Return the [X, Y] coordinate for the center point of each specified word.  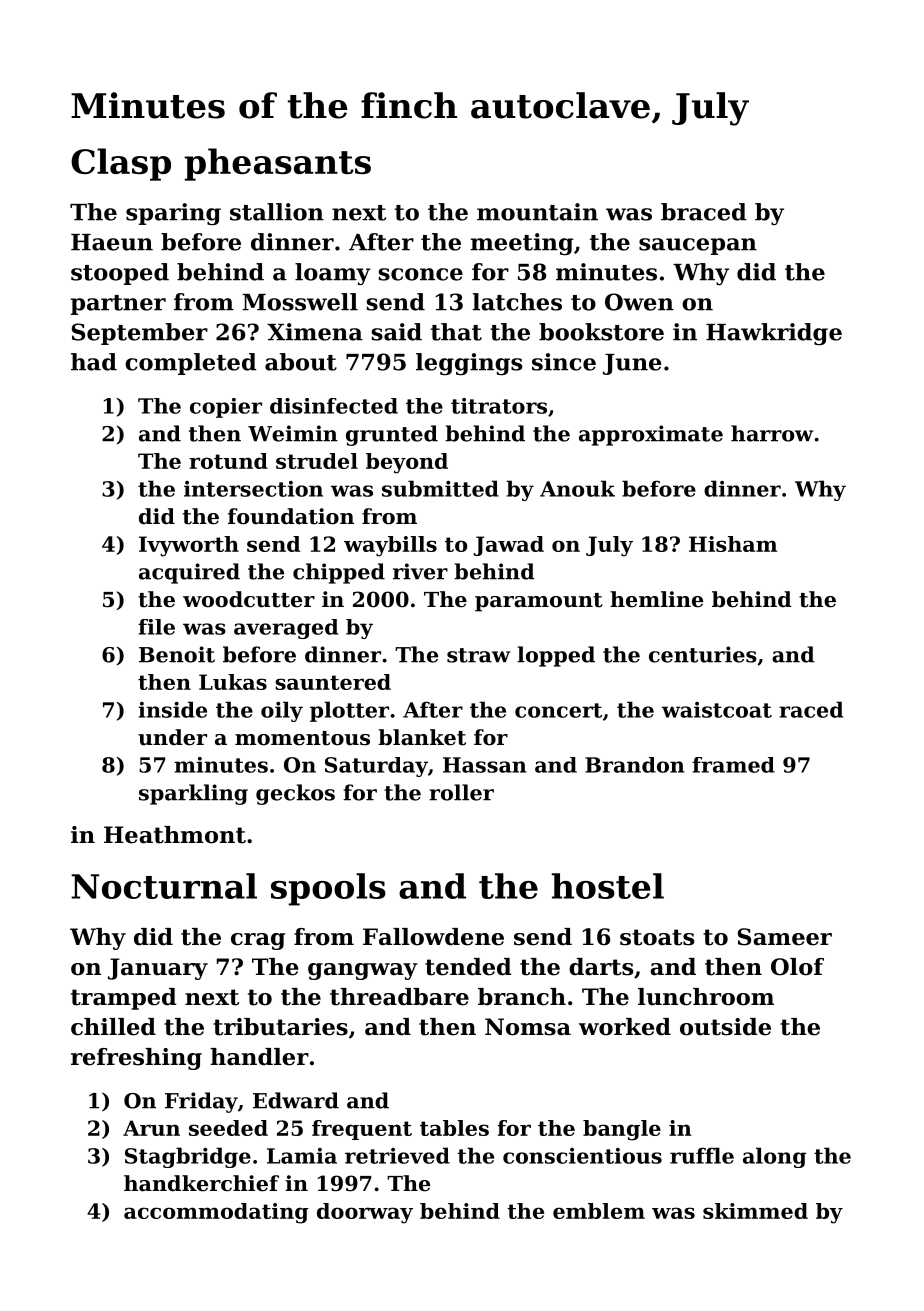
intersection [253, 489]
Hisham [733, 544]
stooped [120, 274]
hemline [656, 599]
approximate [651, 435]
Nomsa [528, 1027]
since [564, 362]
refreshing [136, 1059]
